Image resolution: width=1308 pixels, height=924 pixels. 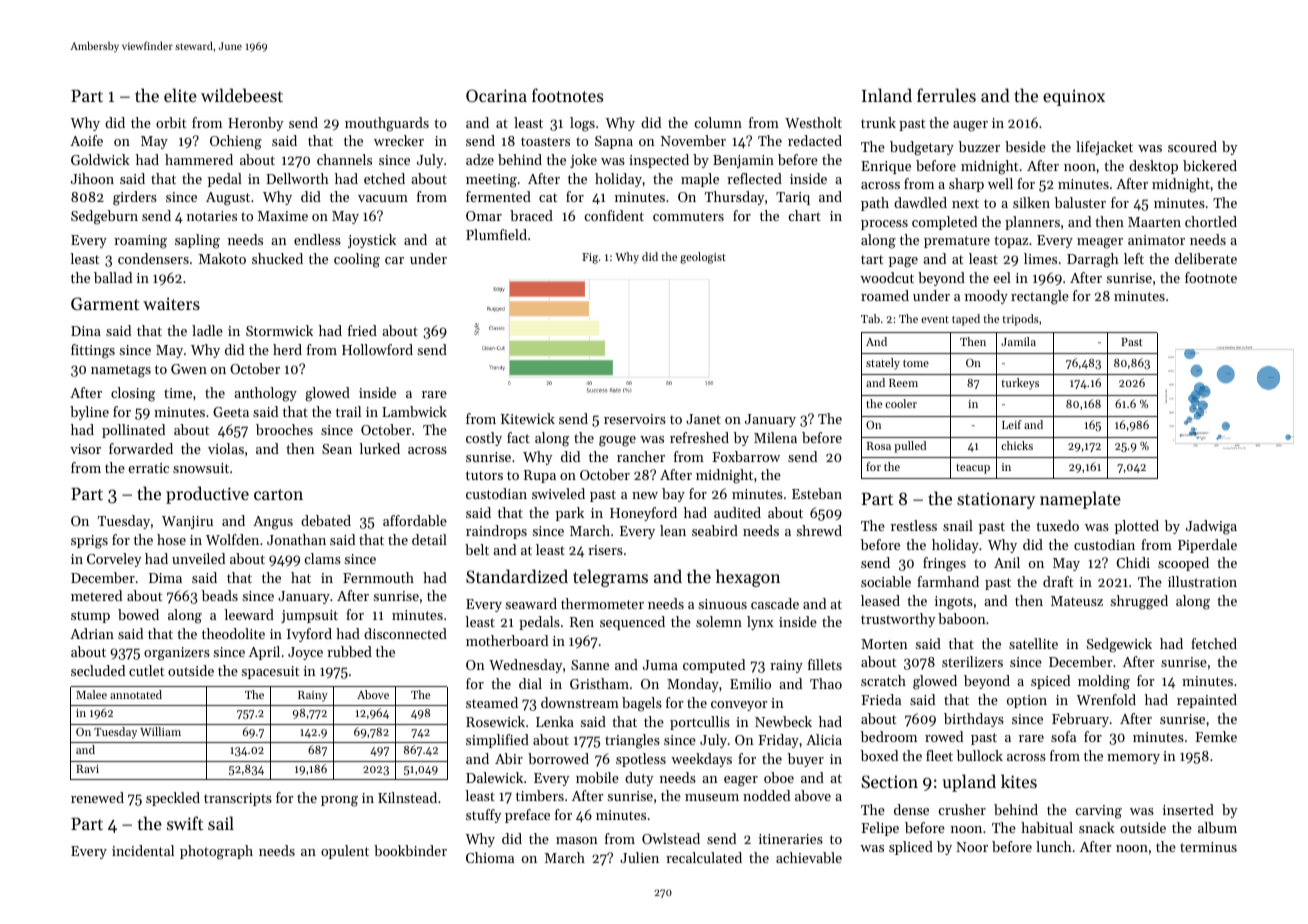 What do you see at coordinates (1018, 341) in the document?
I see `Jamila` at bounding box center [1018, 341].
